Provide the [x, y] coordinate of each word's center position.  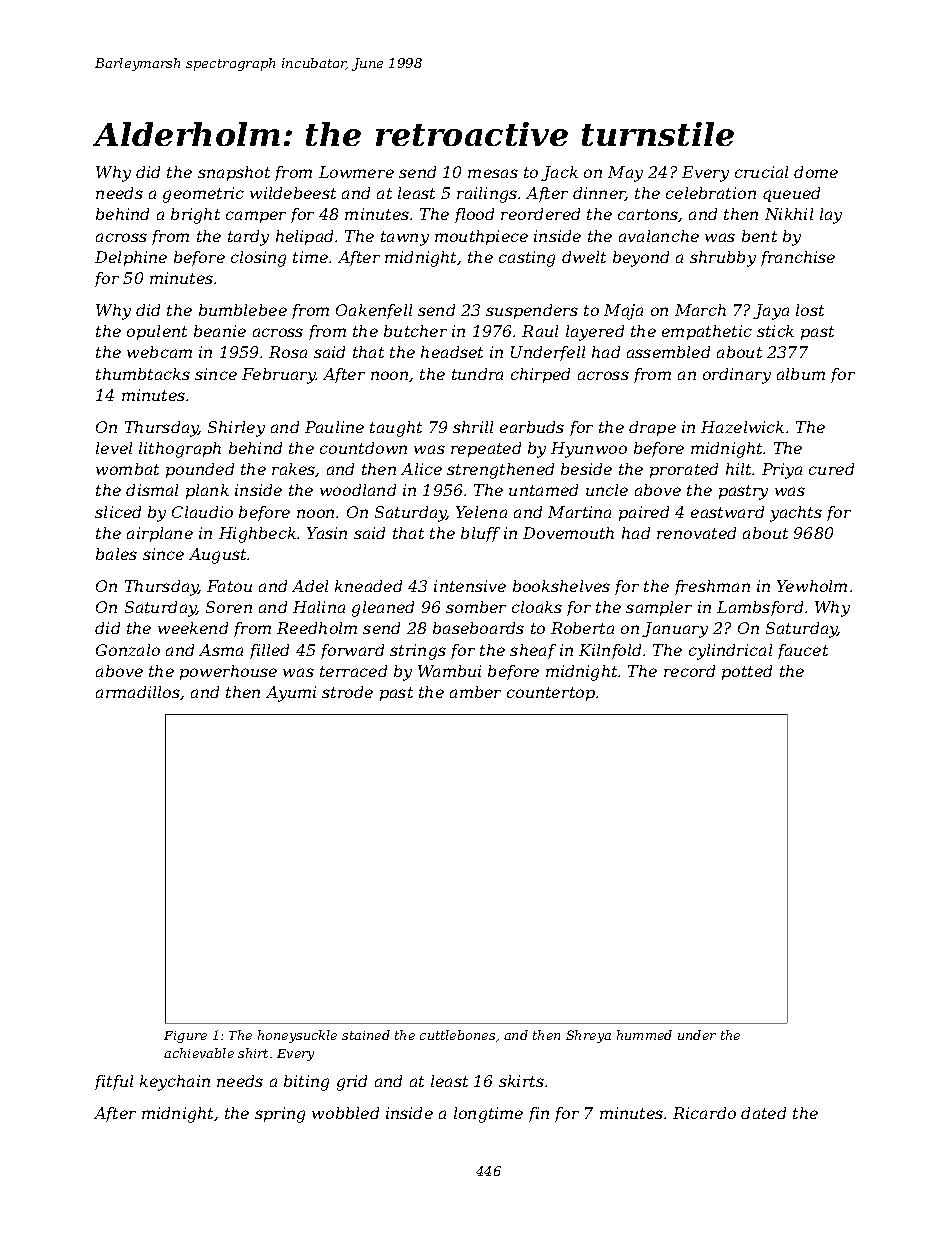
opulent [157, 332]
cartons [648, 214]
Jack [559, 173]
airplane [160, 534]
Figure [185, 1037]
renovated [696, 533]
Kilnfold [610, 651]
